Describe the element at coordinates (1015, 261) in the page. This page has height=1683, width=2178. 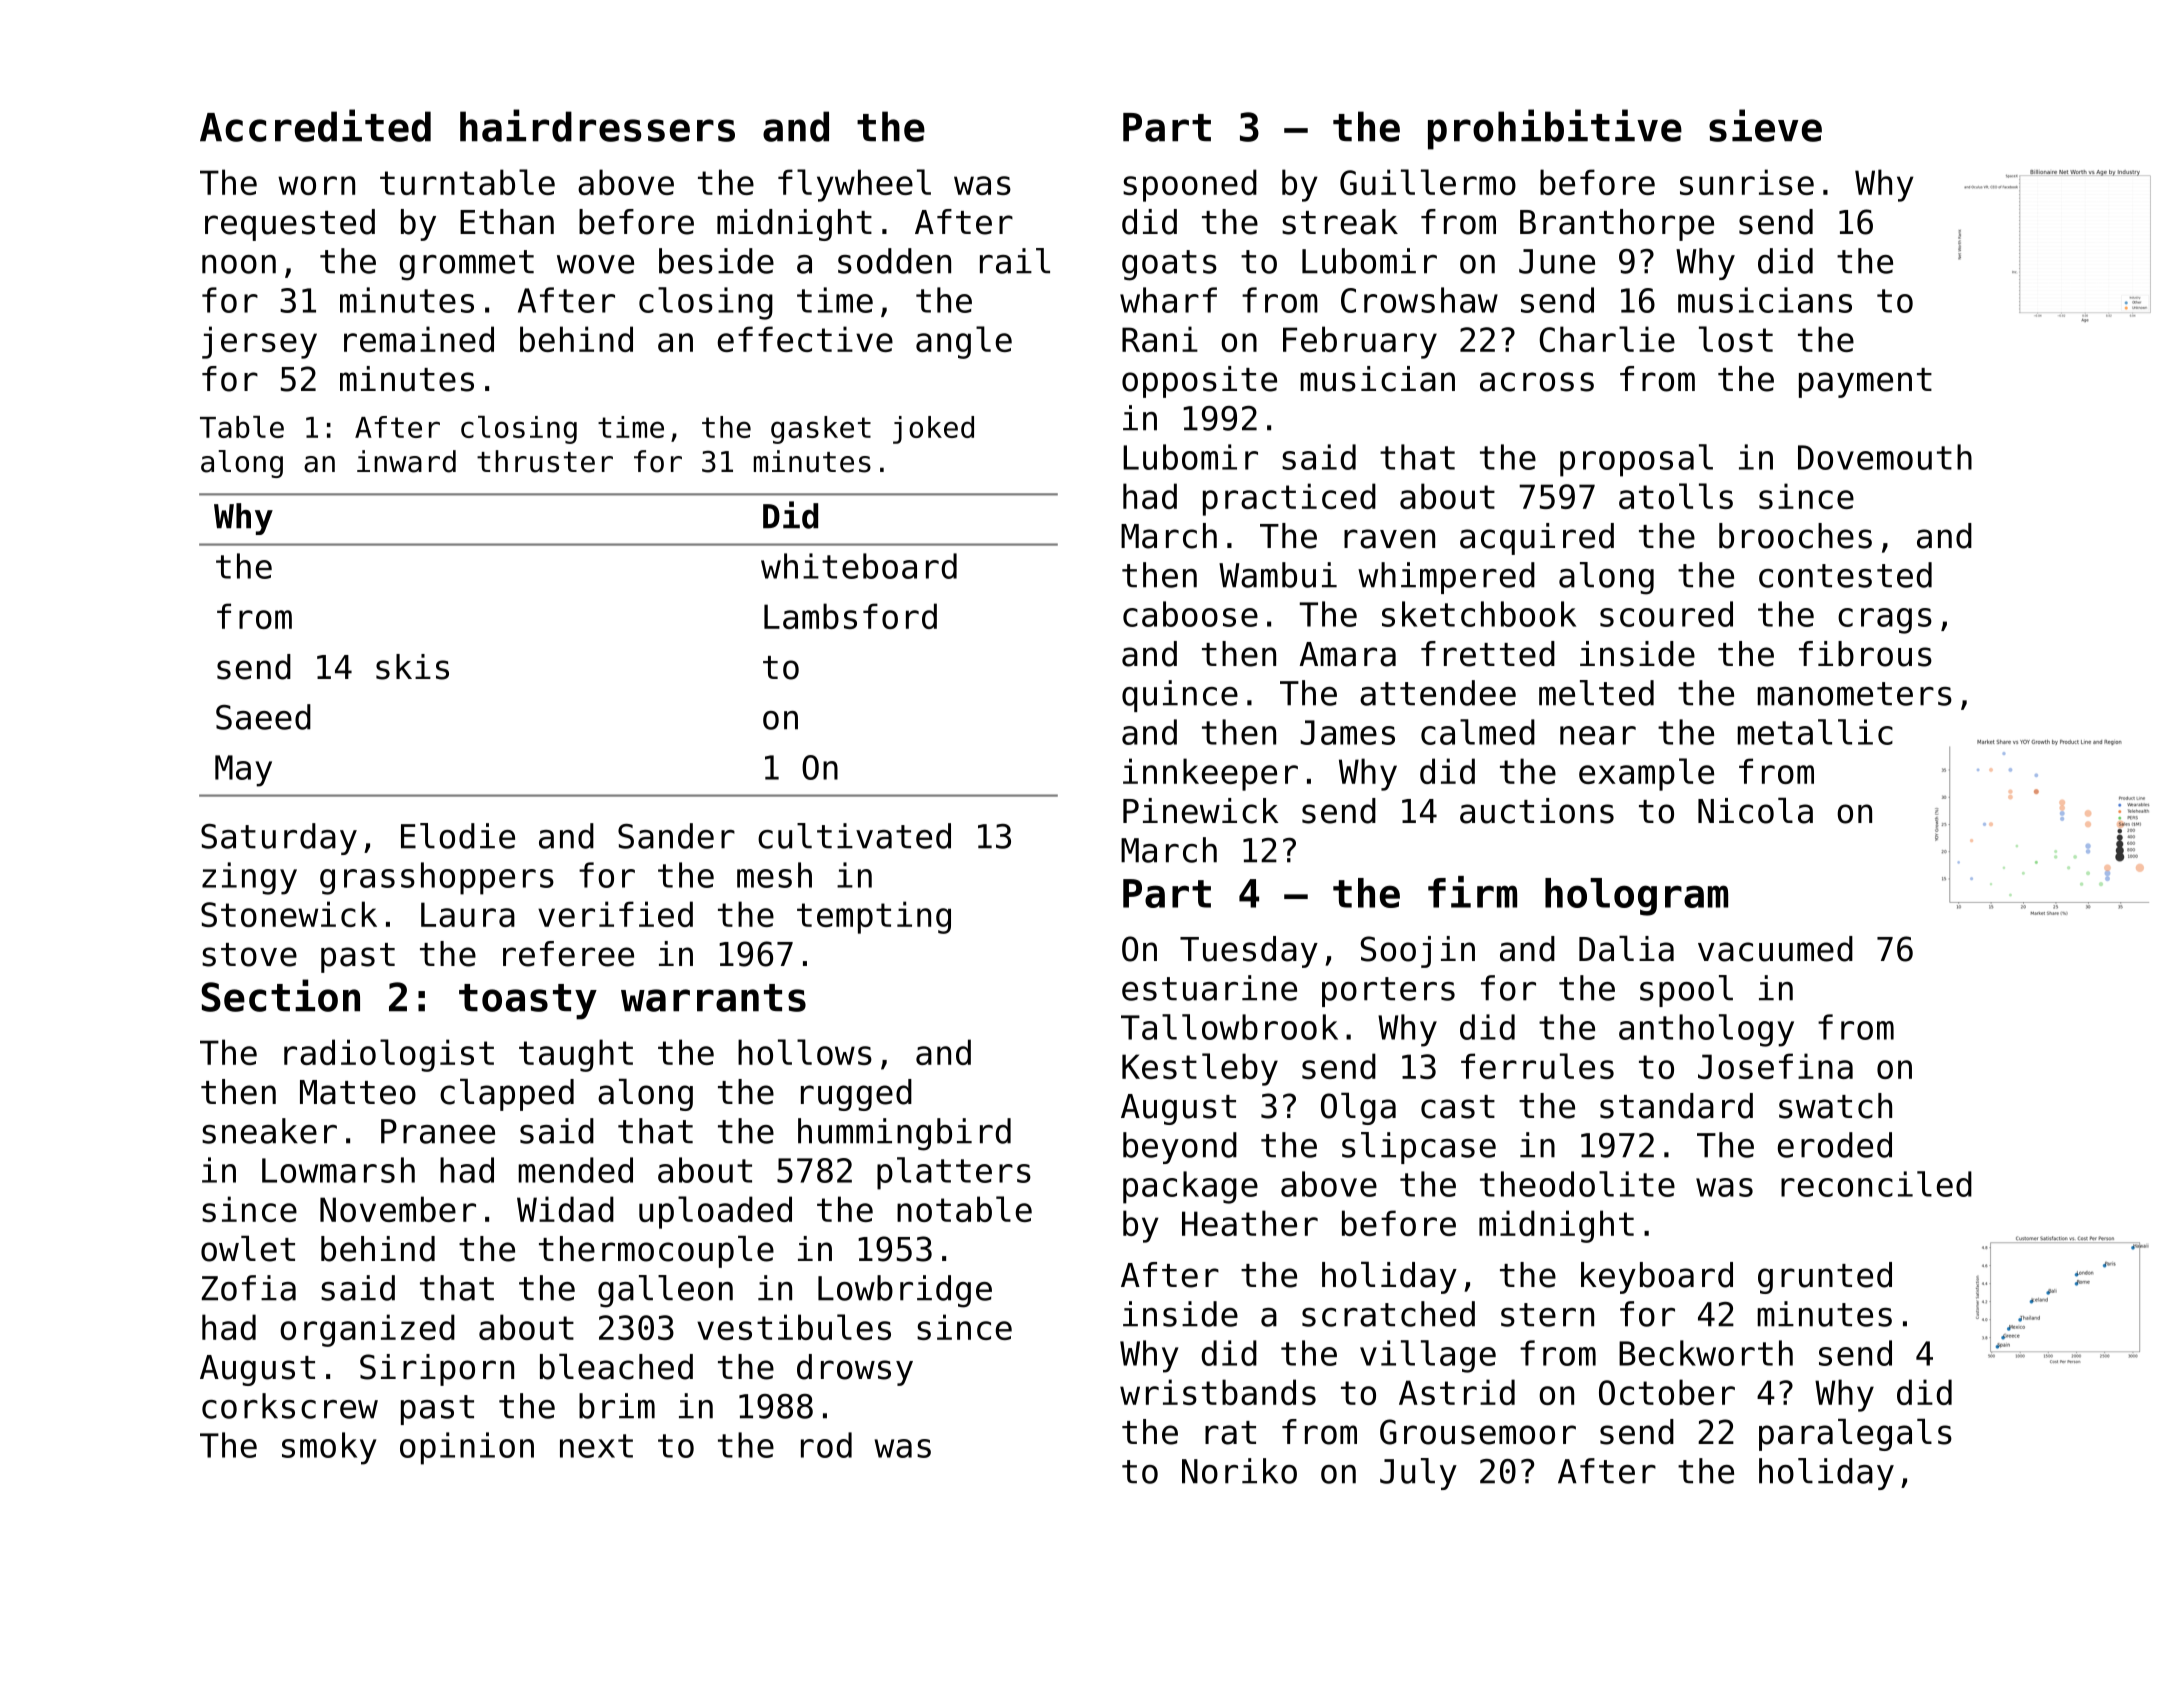
I see `rail` at that location.
